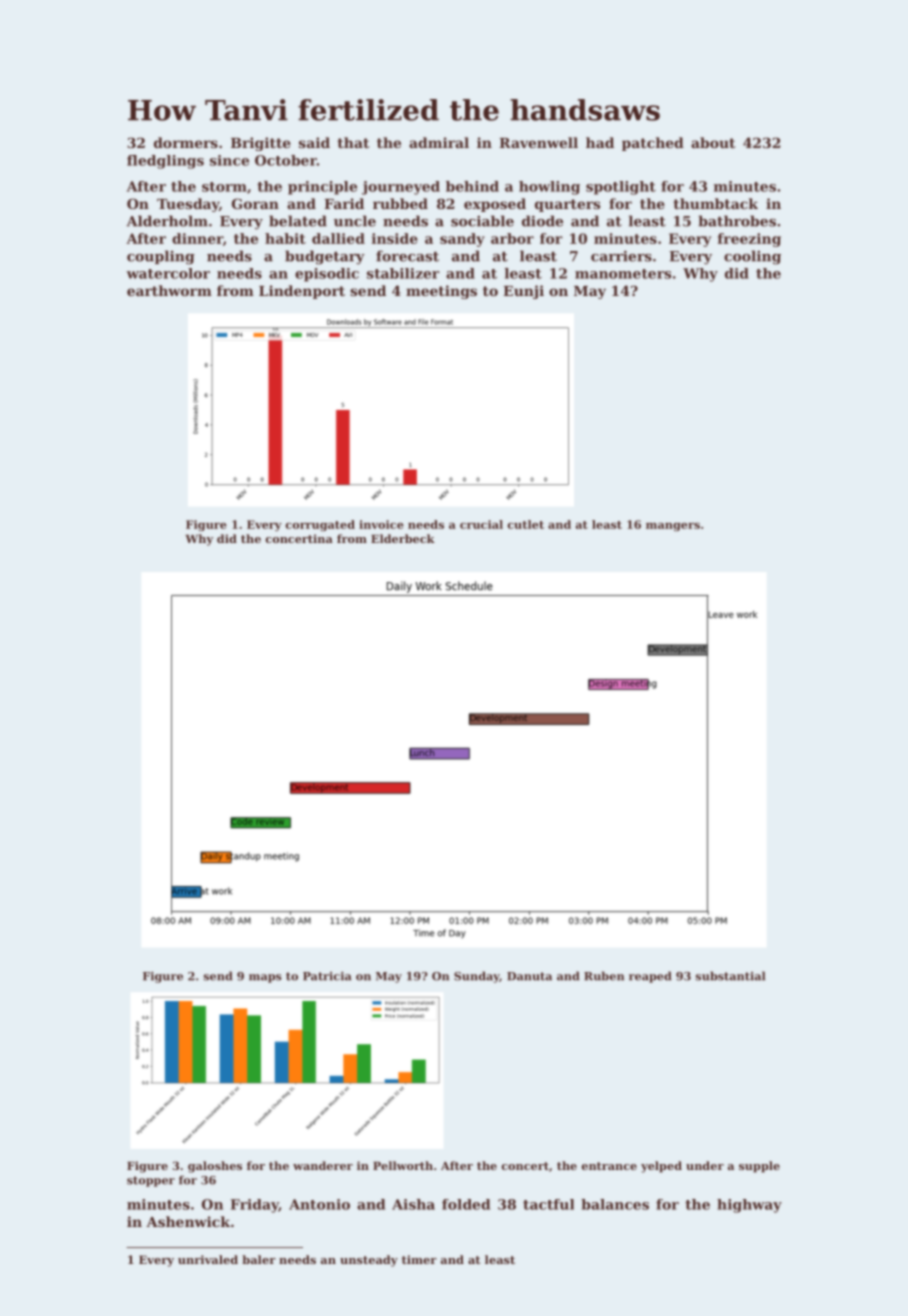  Describe the element at coordinates (403, 273) in the document. I see `stabilizer` at that location.
